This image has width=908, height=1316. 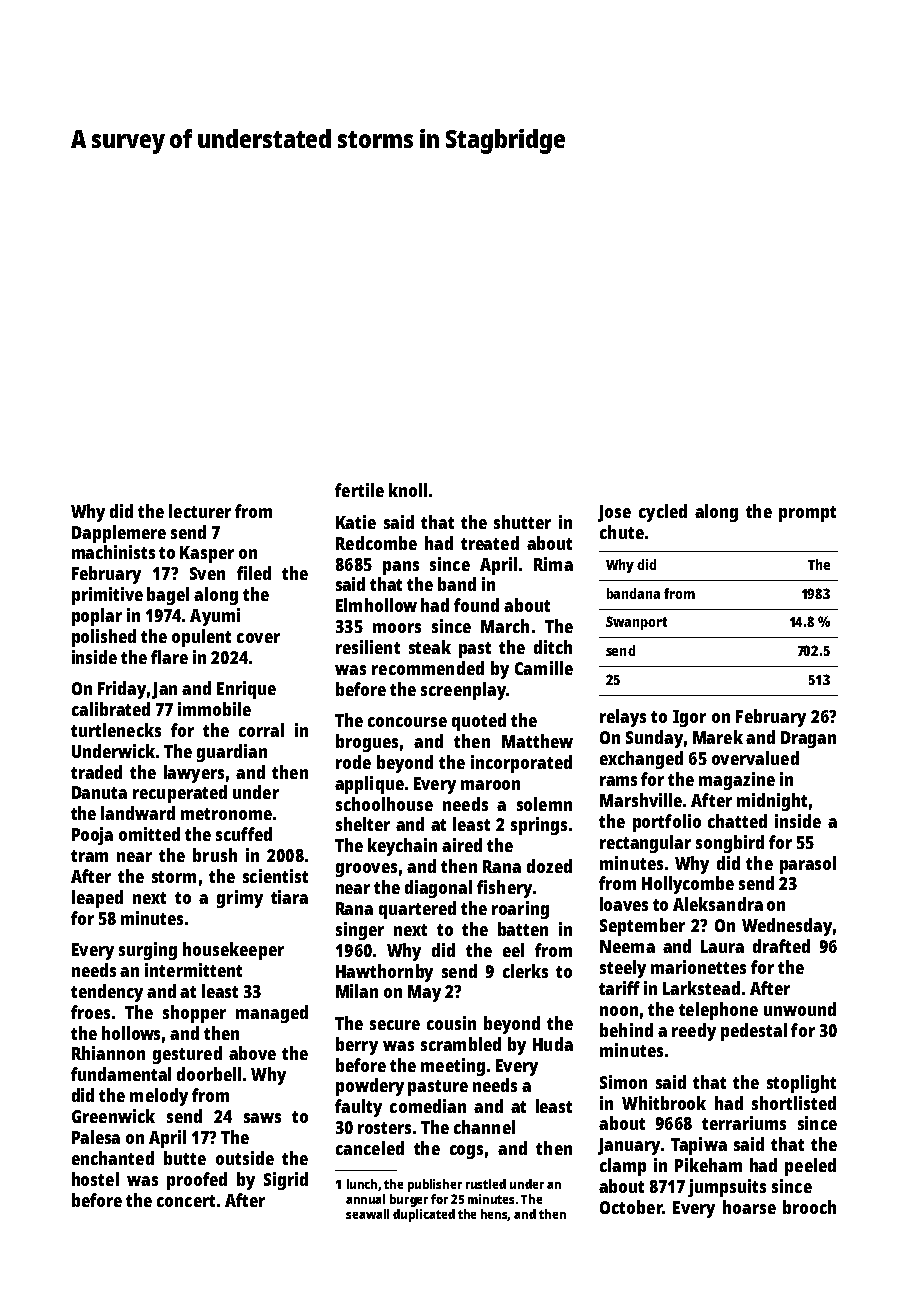 I want to click on March, so click(x=505, y=626).
